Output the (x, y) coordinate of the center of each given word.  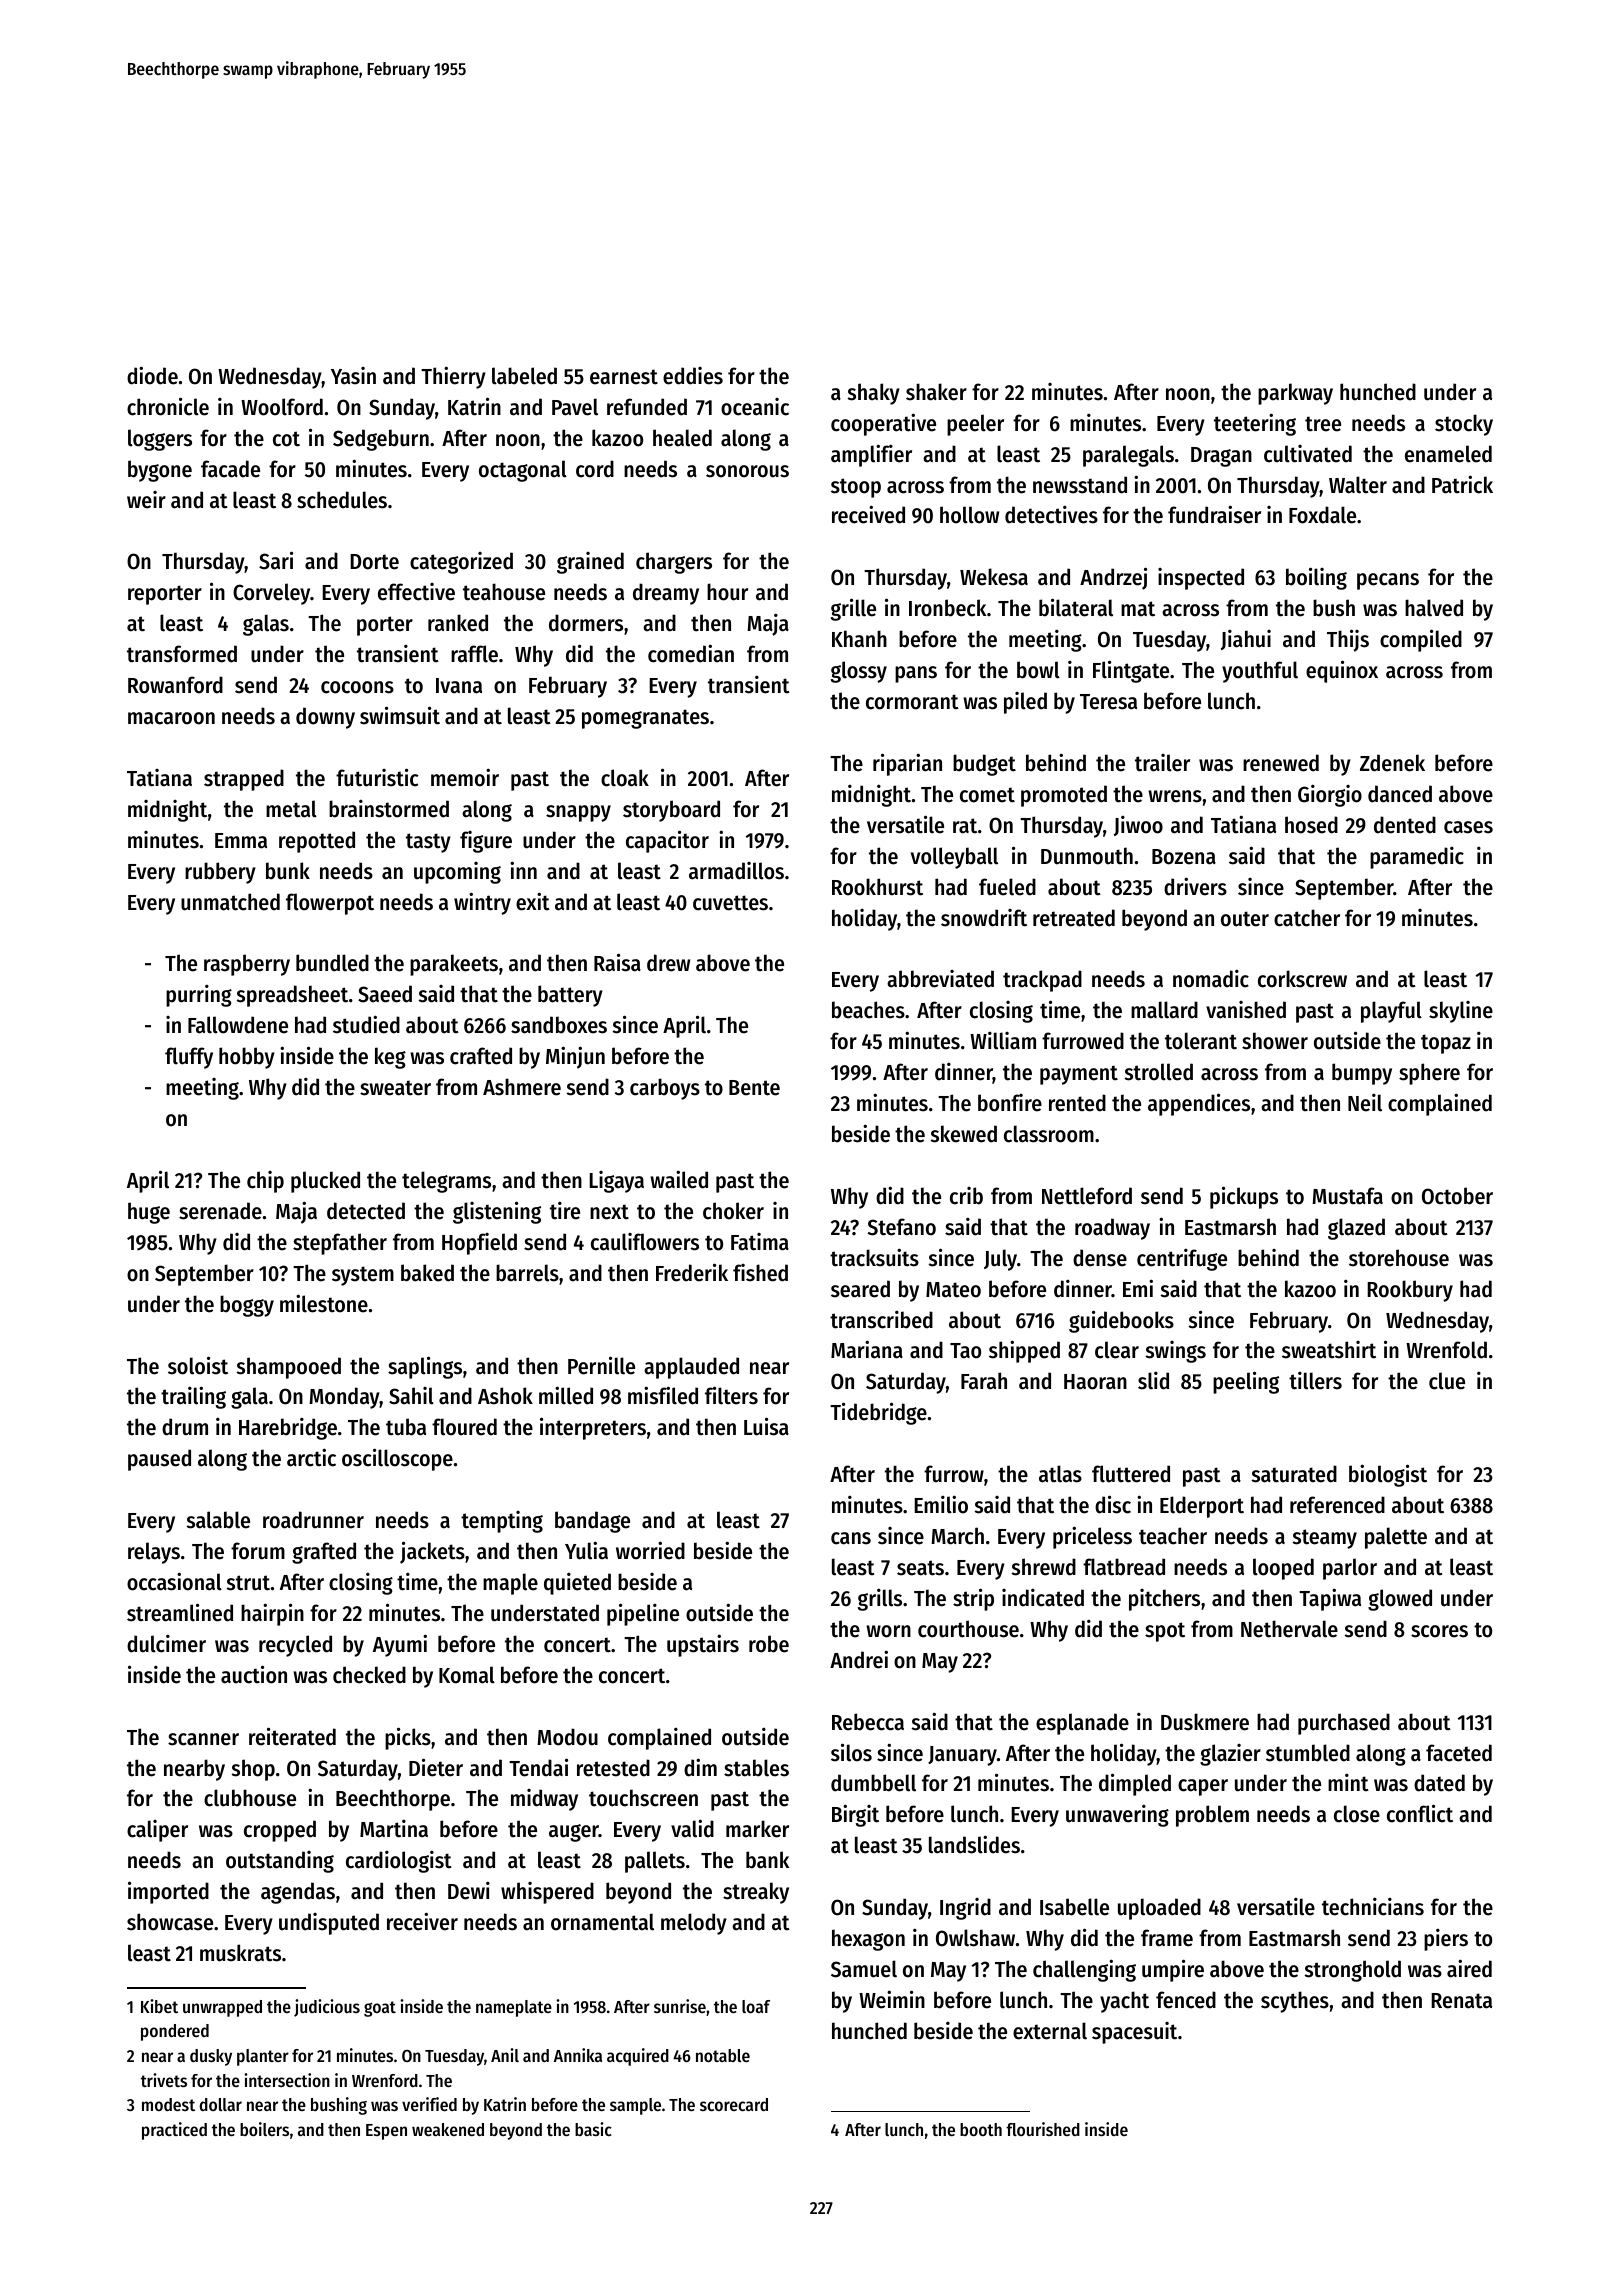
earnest (624, 377)
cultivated (1308, 454)
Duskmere (1205, 1722)
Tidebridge (878, 1413)
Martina (394, 1829)
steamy (1325, 1539)
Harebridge (288, 1429)
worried (650, 1550)
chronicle (168, 406)
